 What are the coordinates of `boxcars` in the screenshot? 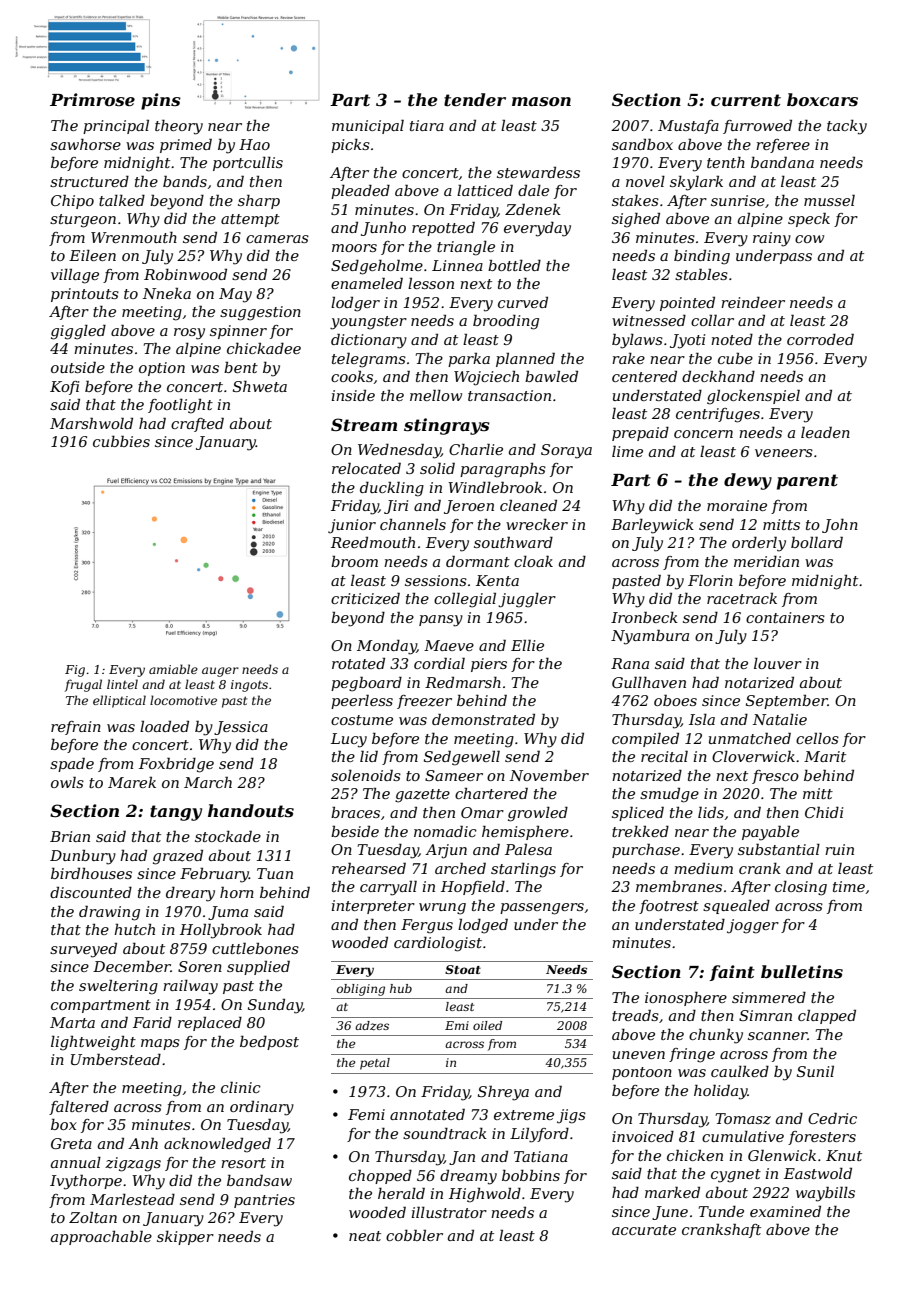 It's located at (822, 99).
